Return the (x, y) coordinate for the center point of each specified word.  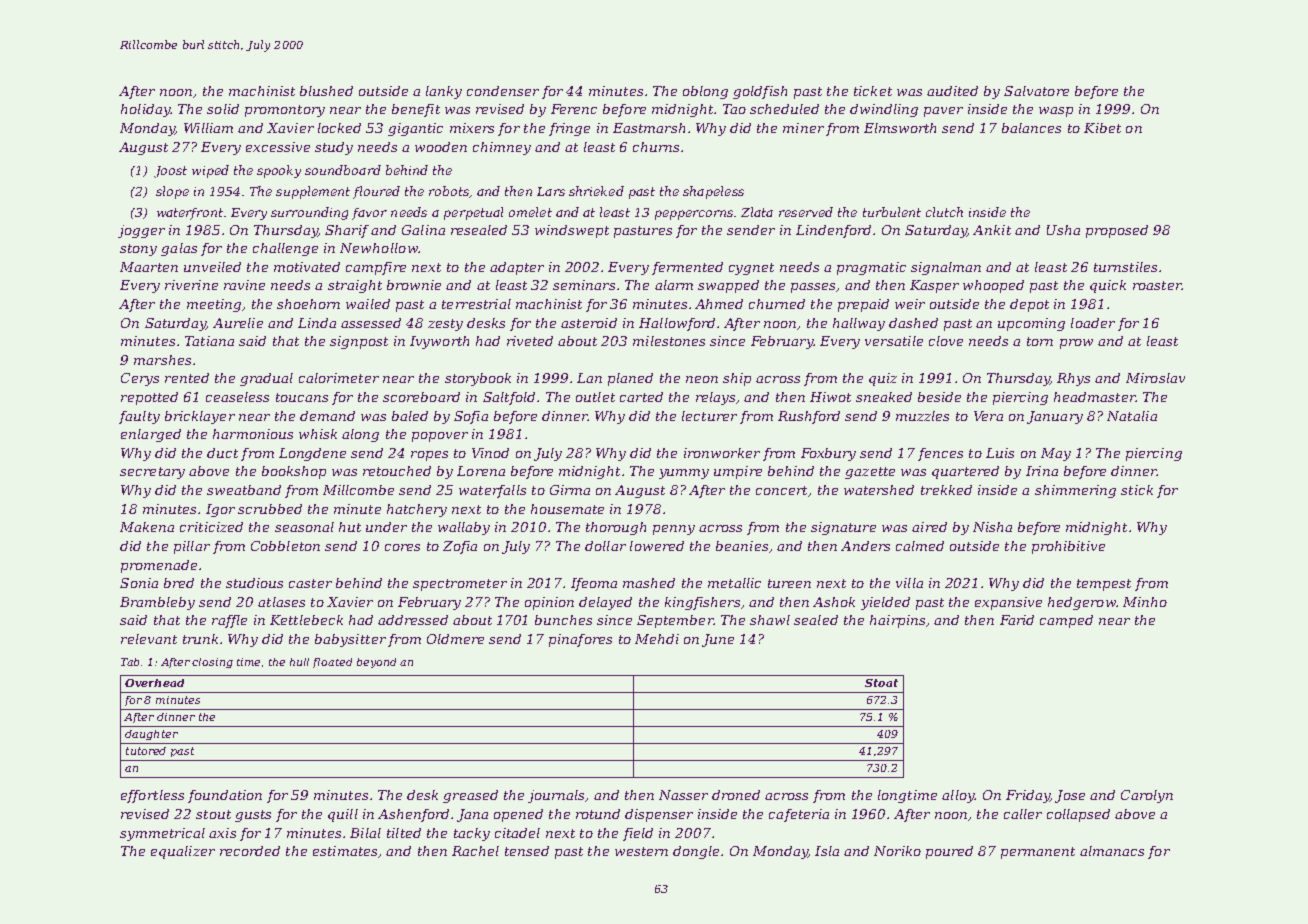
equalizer (183, 852)
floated (332, 663)
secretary (152, 473)
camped (1066, 621)
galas (179, 249)
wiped (210, 171)
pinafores (580, 640)
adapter (517, 268)
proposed (1117, 231)
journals (556, 796)
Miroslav (1155, 378)
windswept (572, 231)
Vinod (490, 453)
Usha (1063, 230)
